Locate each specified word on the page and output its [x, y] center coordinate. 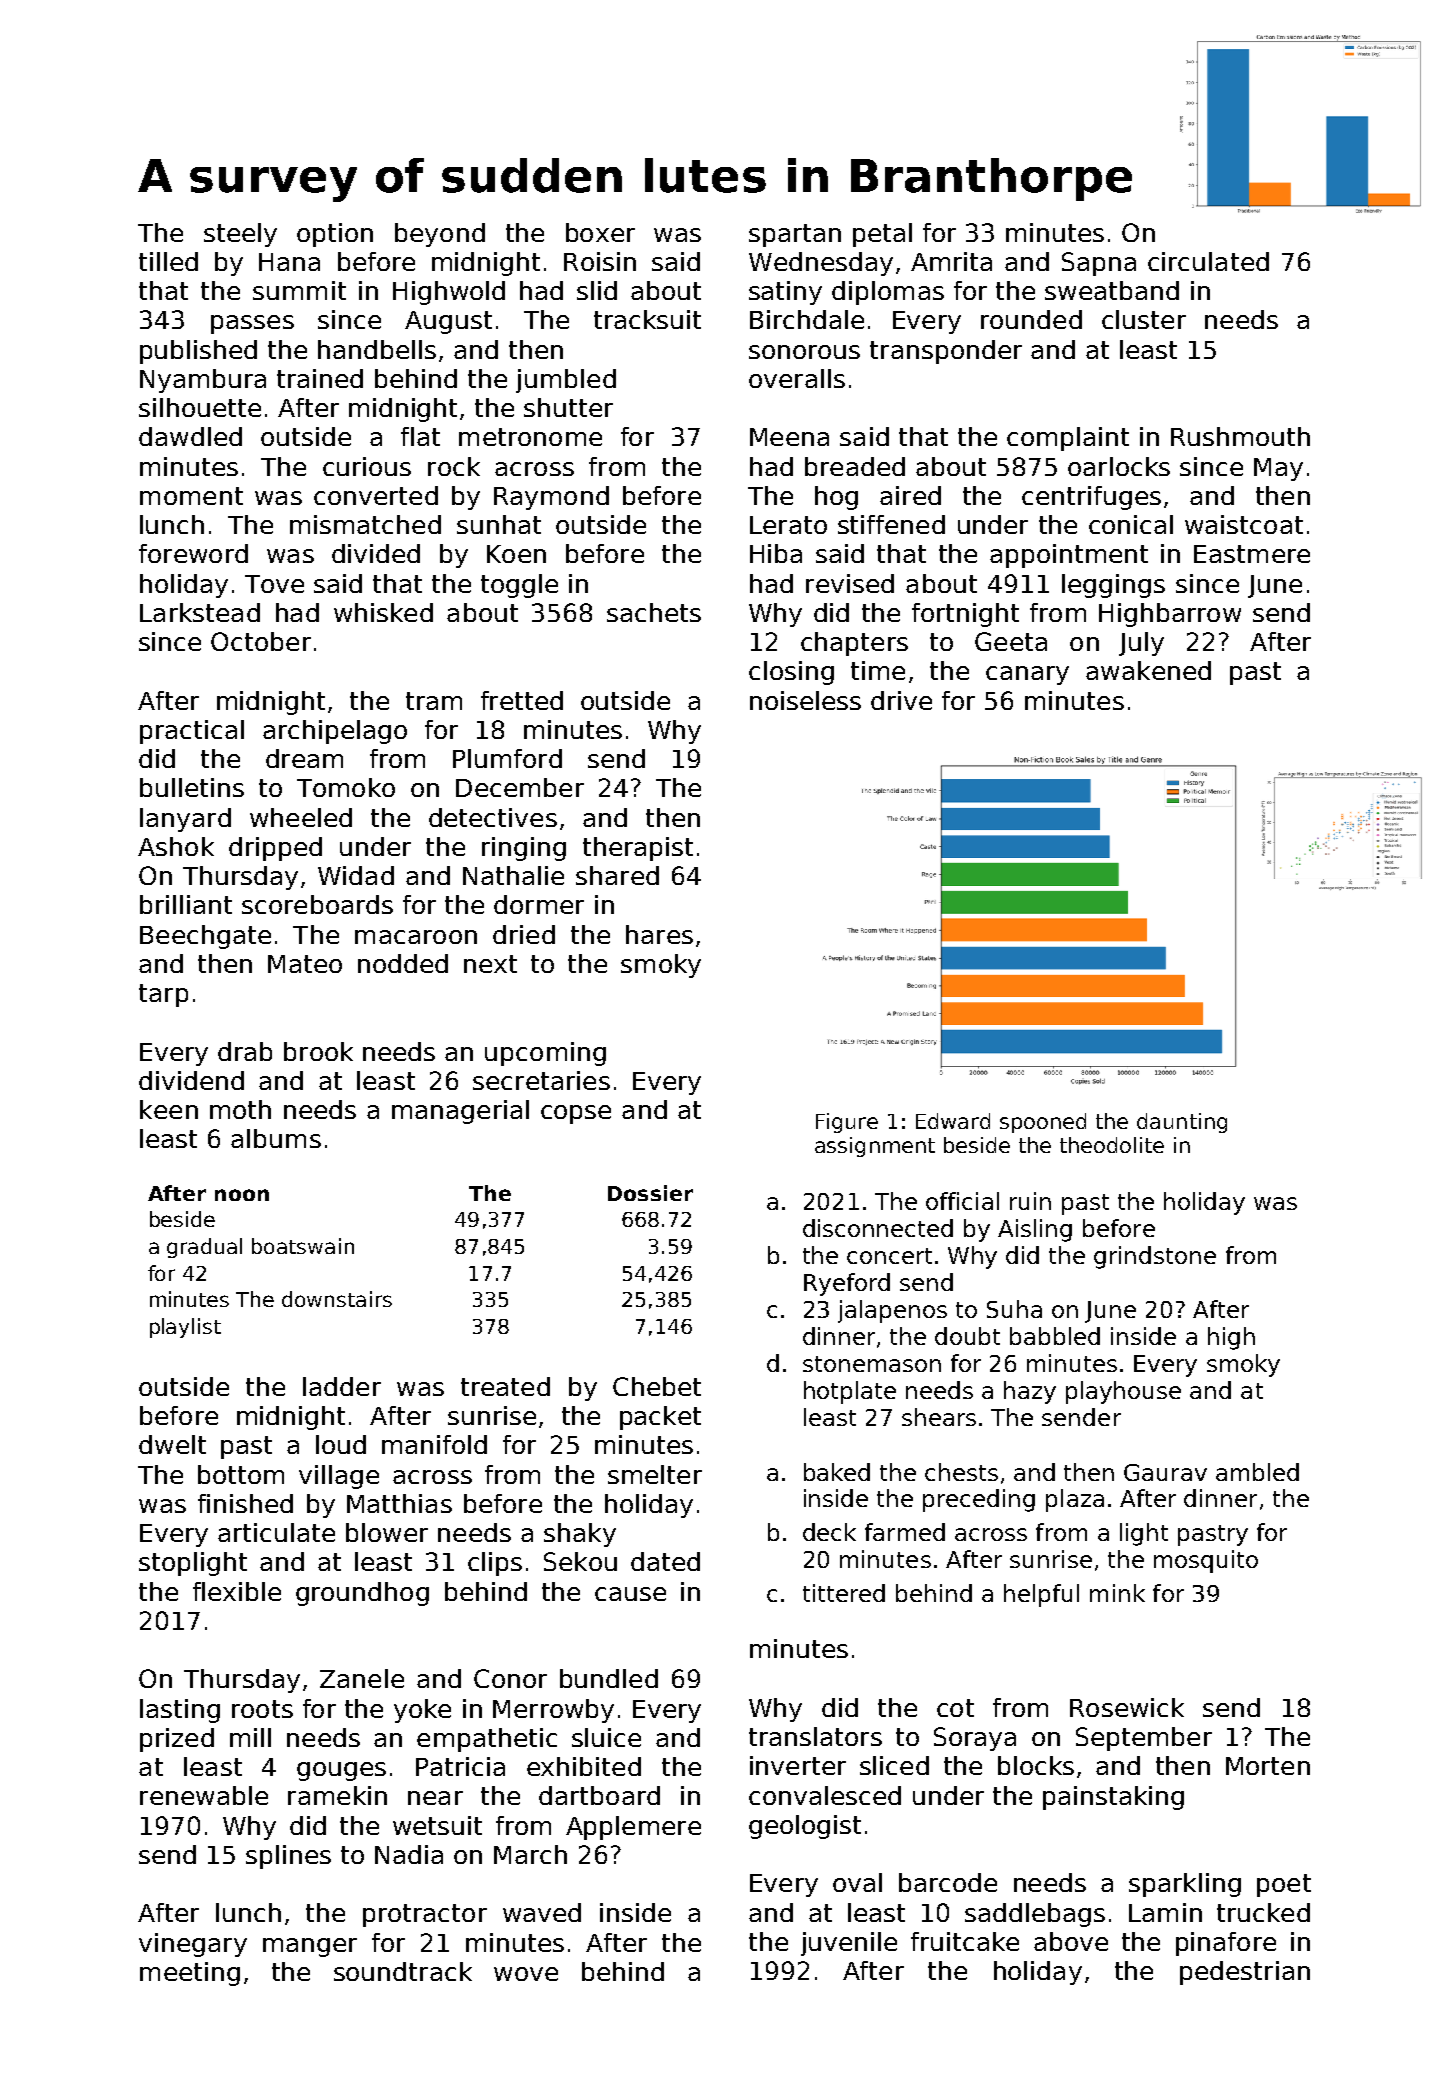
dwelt [172, 1444]
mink [1117, 1593]
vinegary [193, 1945]
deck [829, 1532]
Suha [1014, 1309]
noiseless [805, 700]
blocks [1036, 1765]
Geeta [1011, 641]
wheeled [301, 817]
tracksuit [647, 319]
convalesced [825, 1795]
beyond [440, 235]
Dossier [650, 1193]
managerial [460, 1112]
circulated [1208, 261]
